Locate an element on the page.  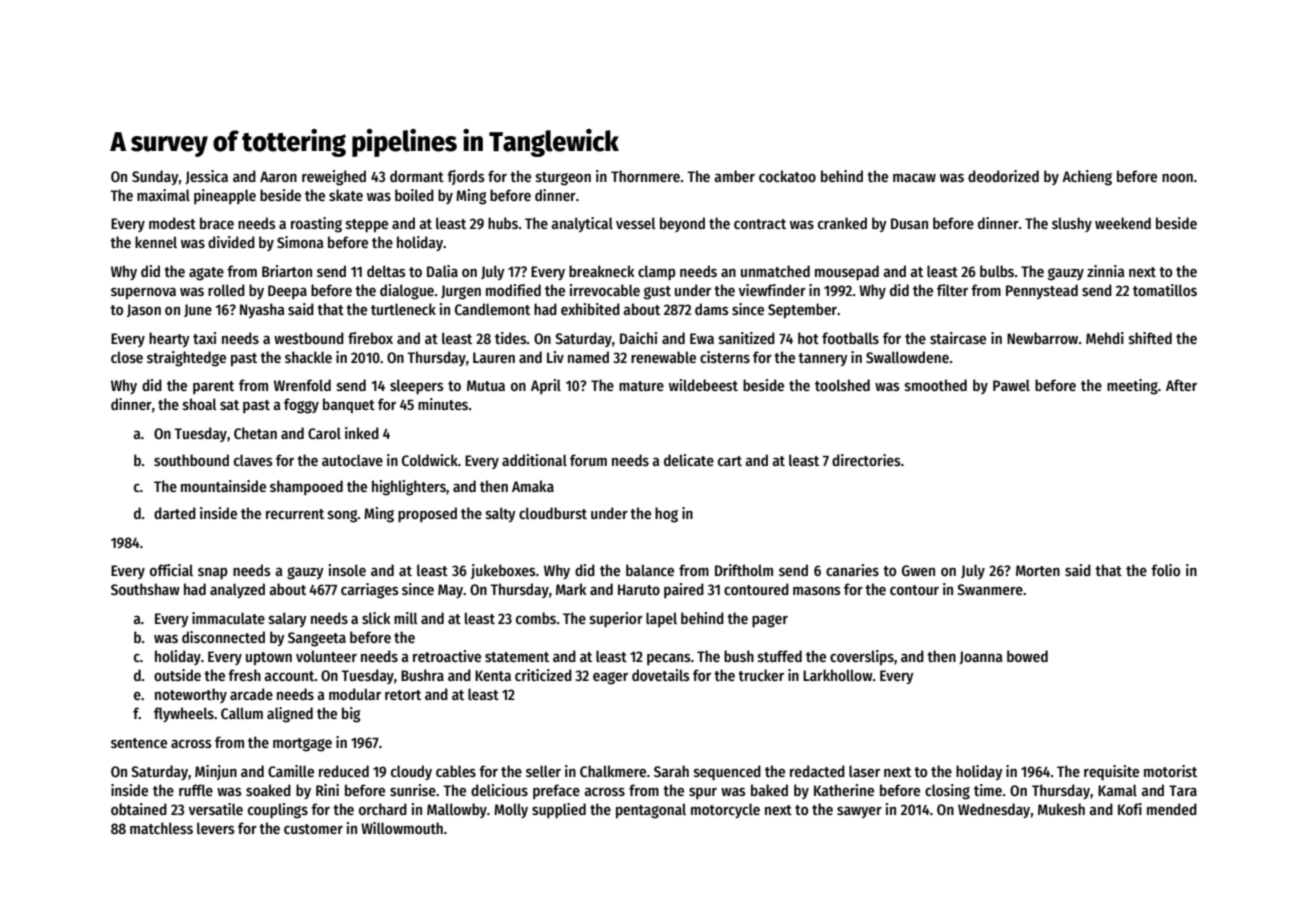
brace is located at coordinates (217, 223).
